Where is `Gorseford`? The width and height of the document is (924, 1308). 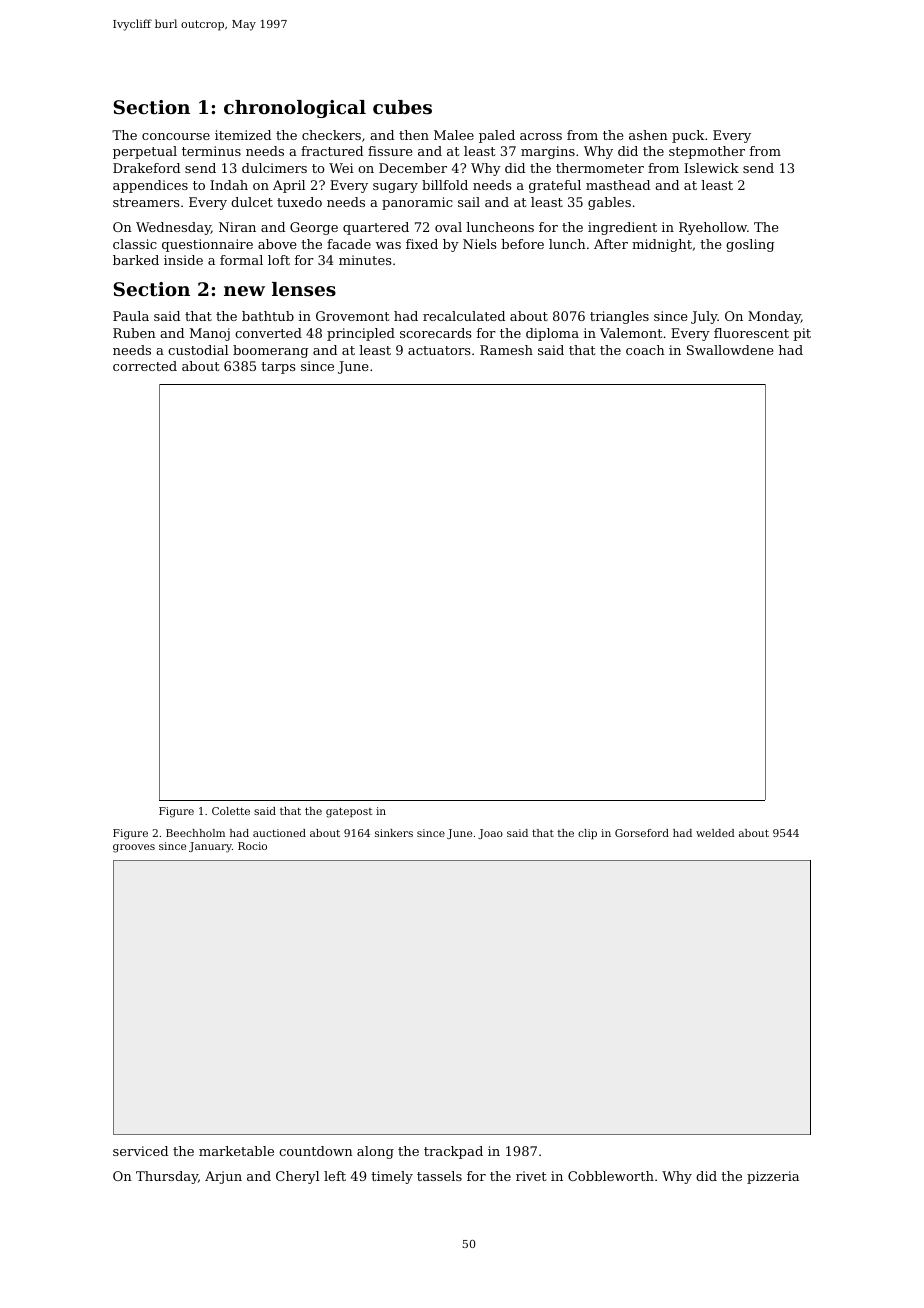 Gorseford is located at coordinates (642, 833).
